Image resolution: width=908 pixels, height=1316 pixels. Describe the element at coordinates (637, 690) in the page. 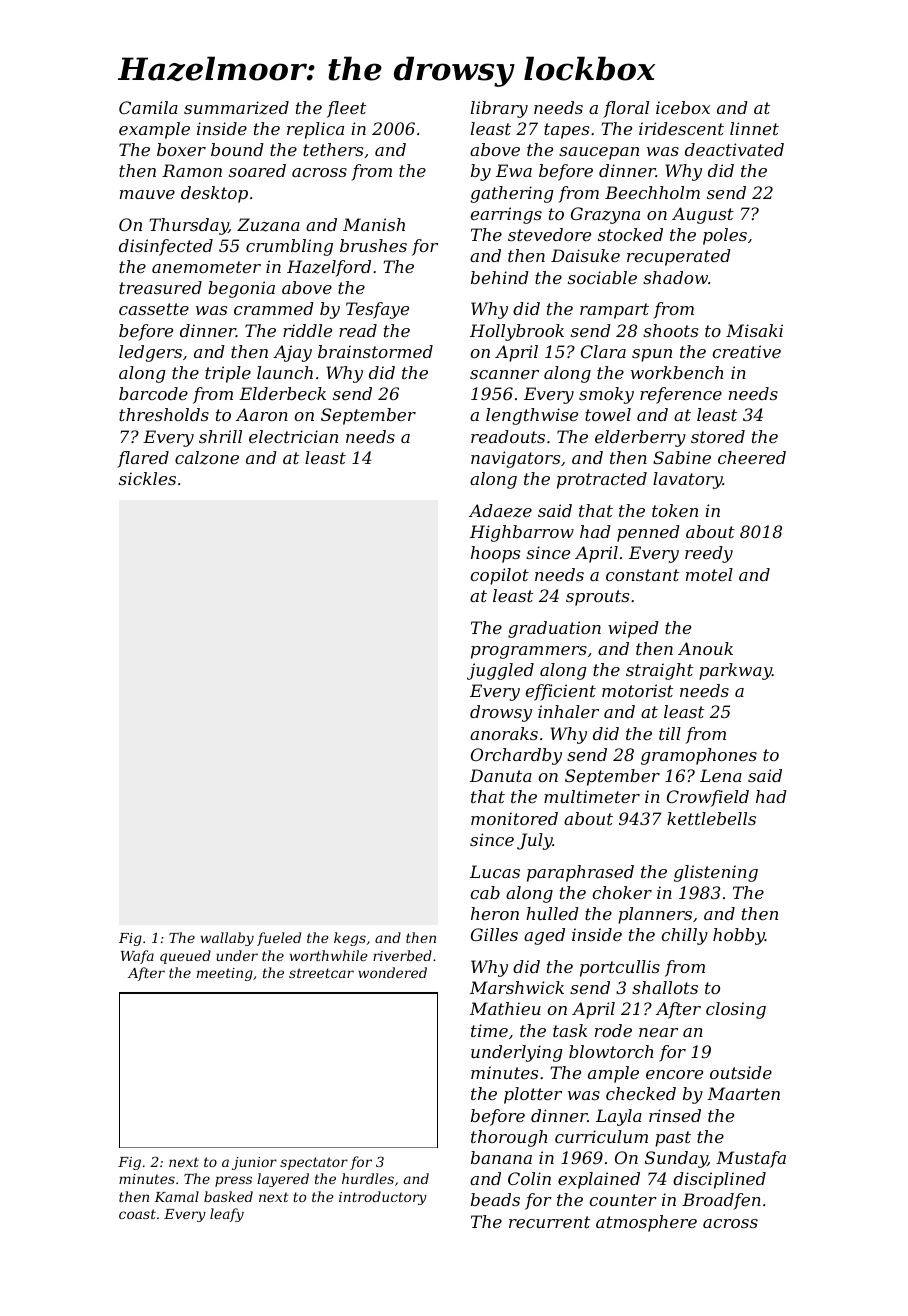

I see `motorist` at that location.
